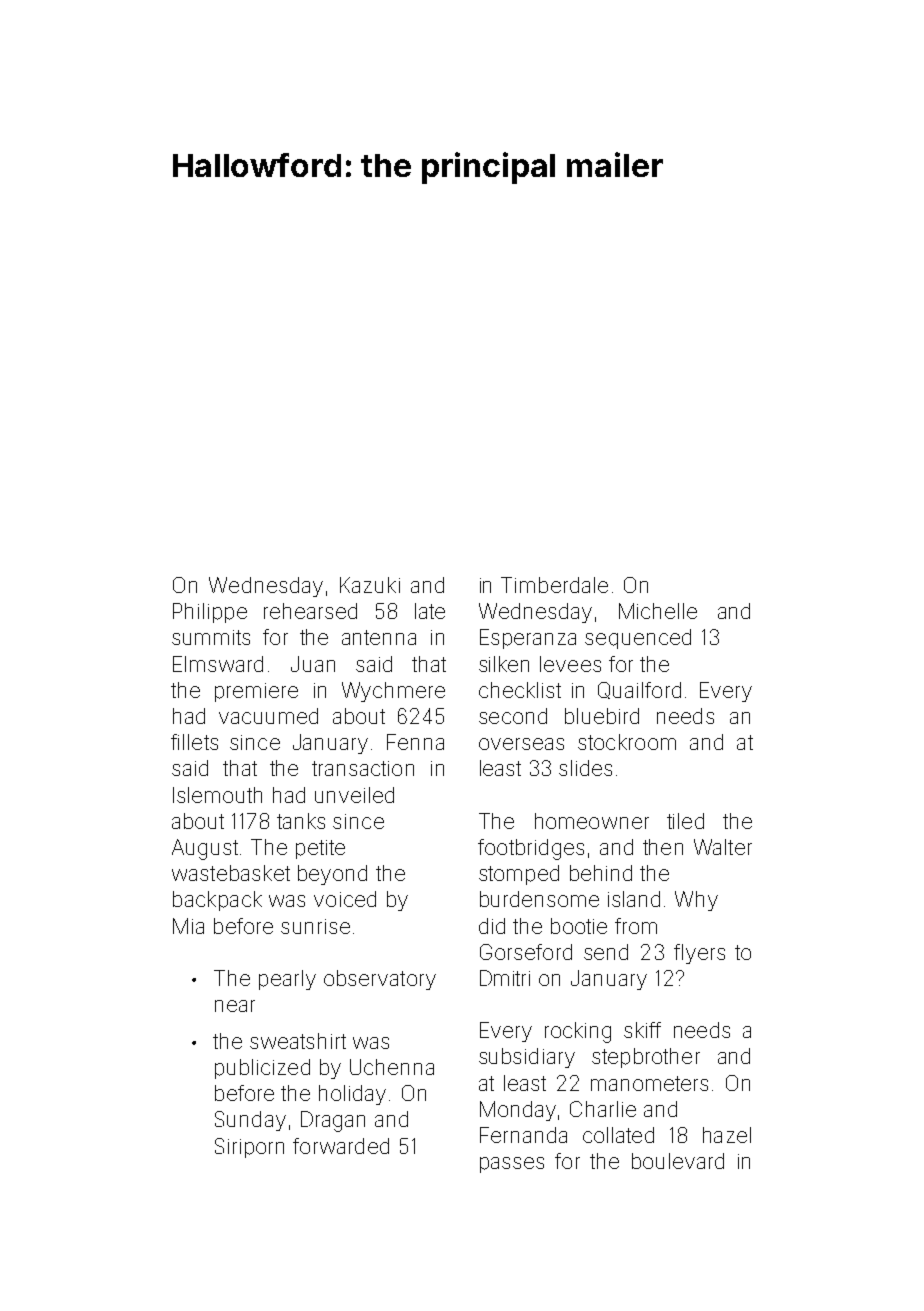 This page has height=1311, width=924. Describe the element at coordinates (639, 690) in the page. I see `Quailford` at that location.
